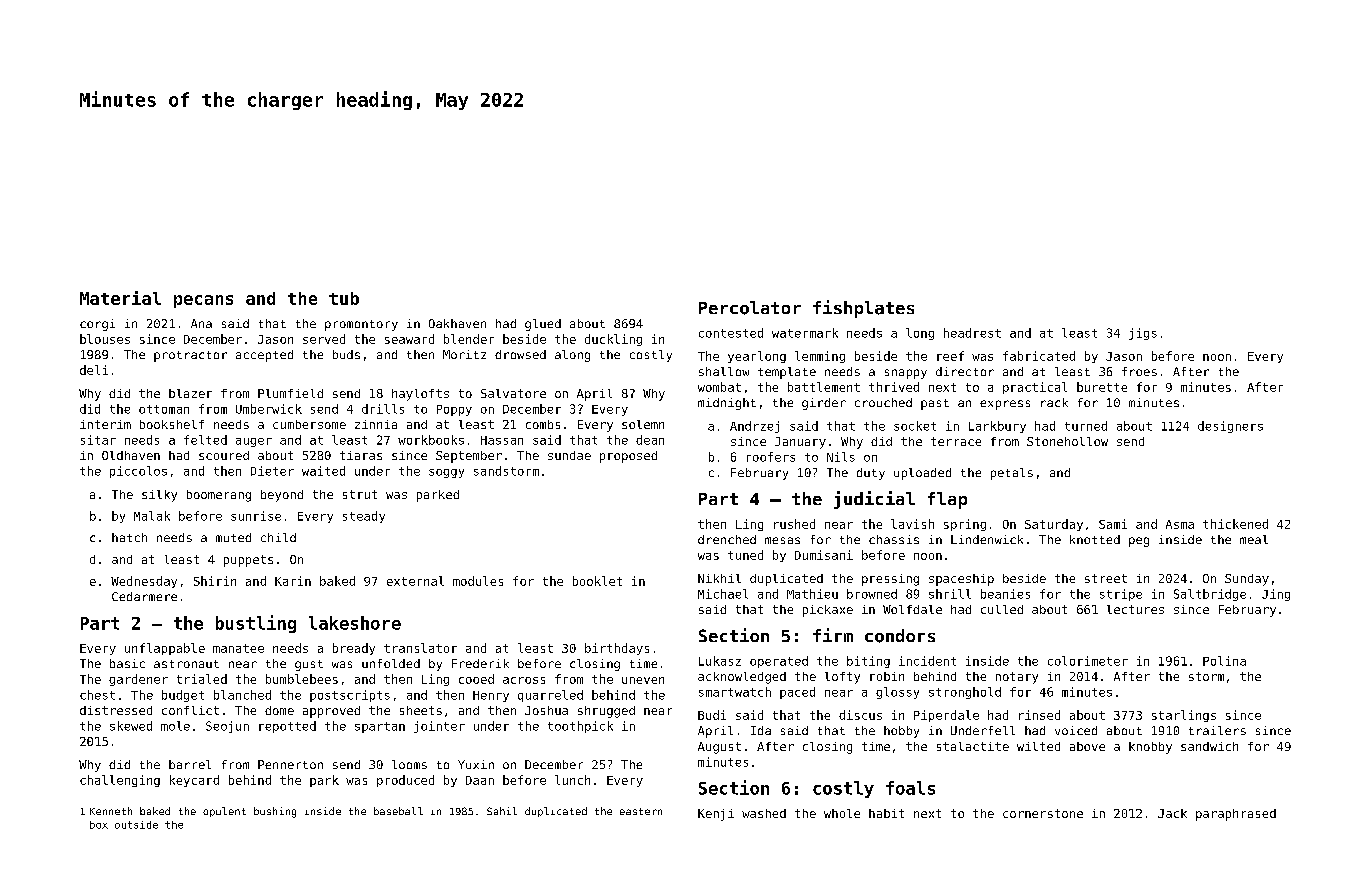 Image resolution: width=1372 pixels, height=887 pixels. I want to click on trialed, so click(202, 679).
